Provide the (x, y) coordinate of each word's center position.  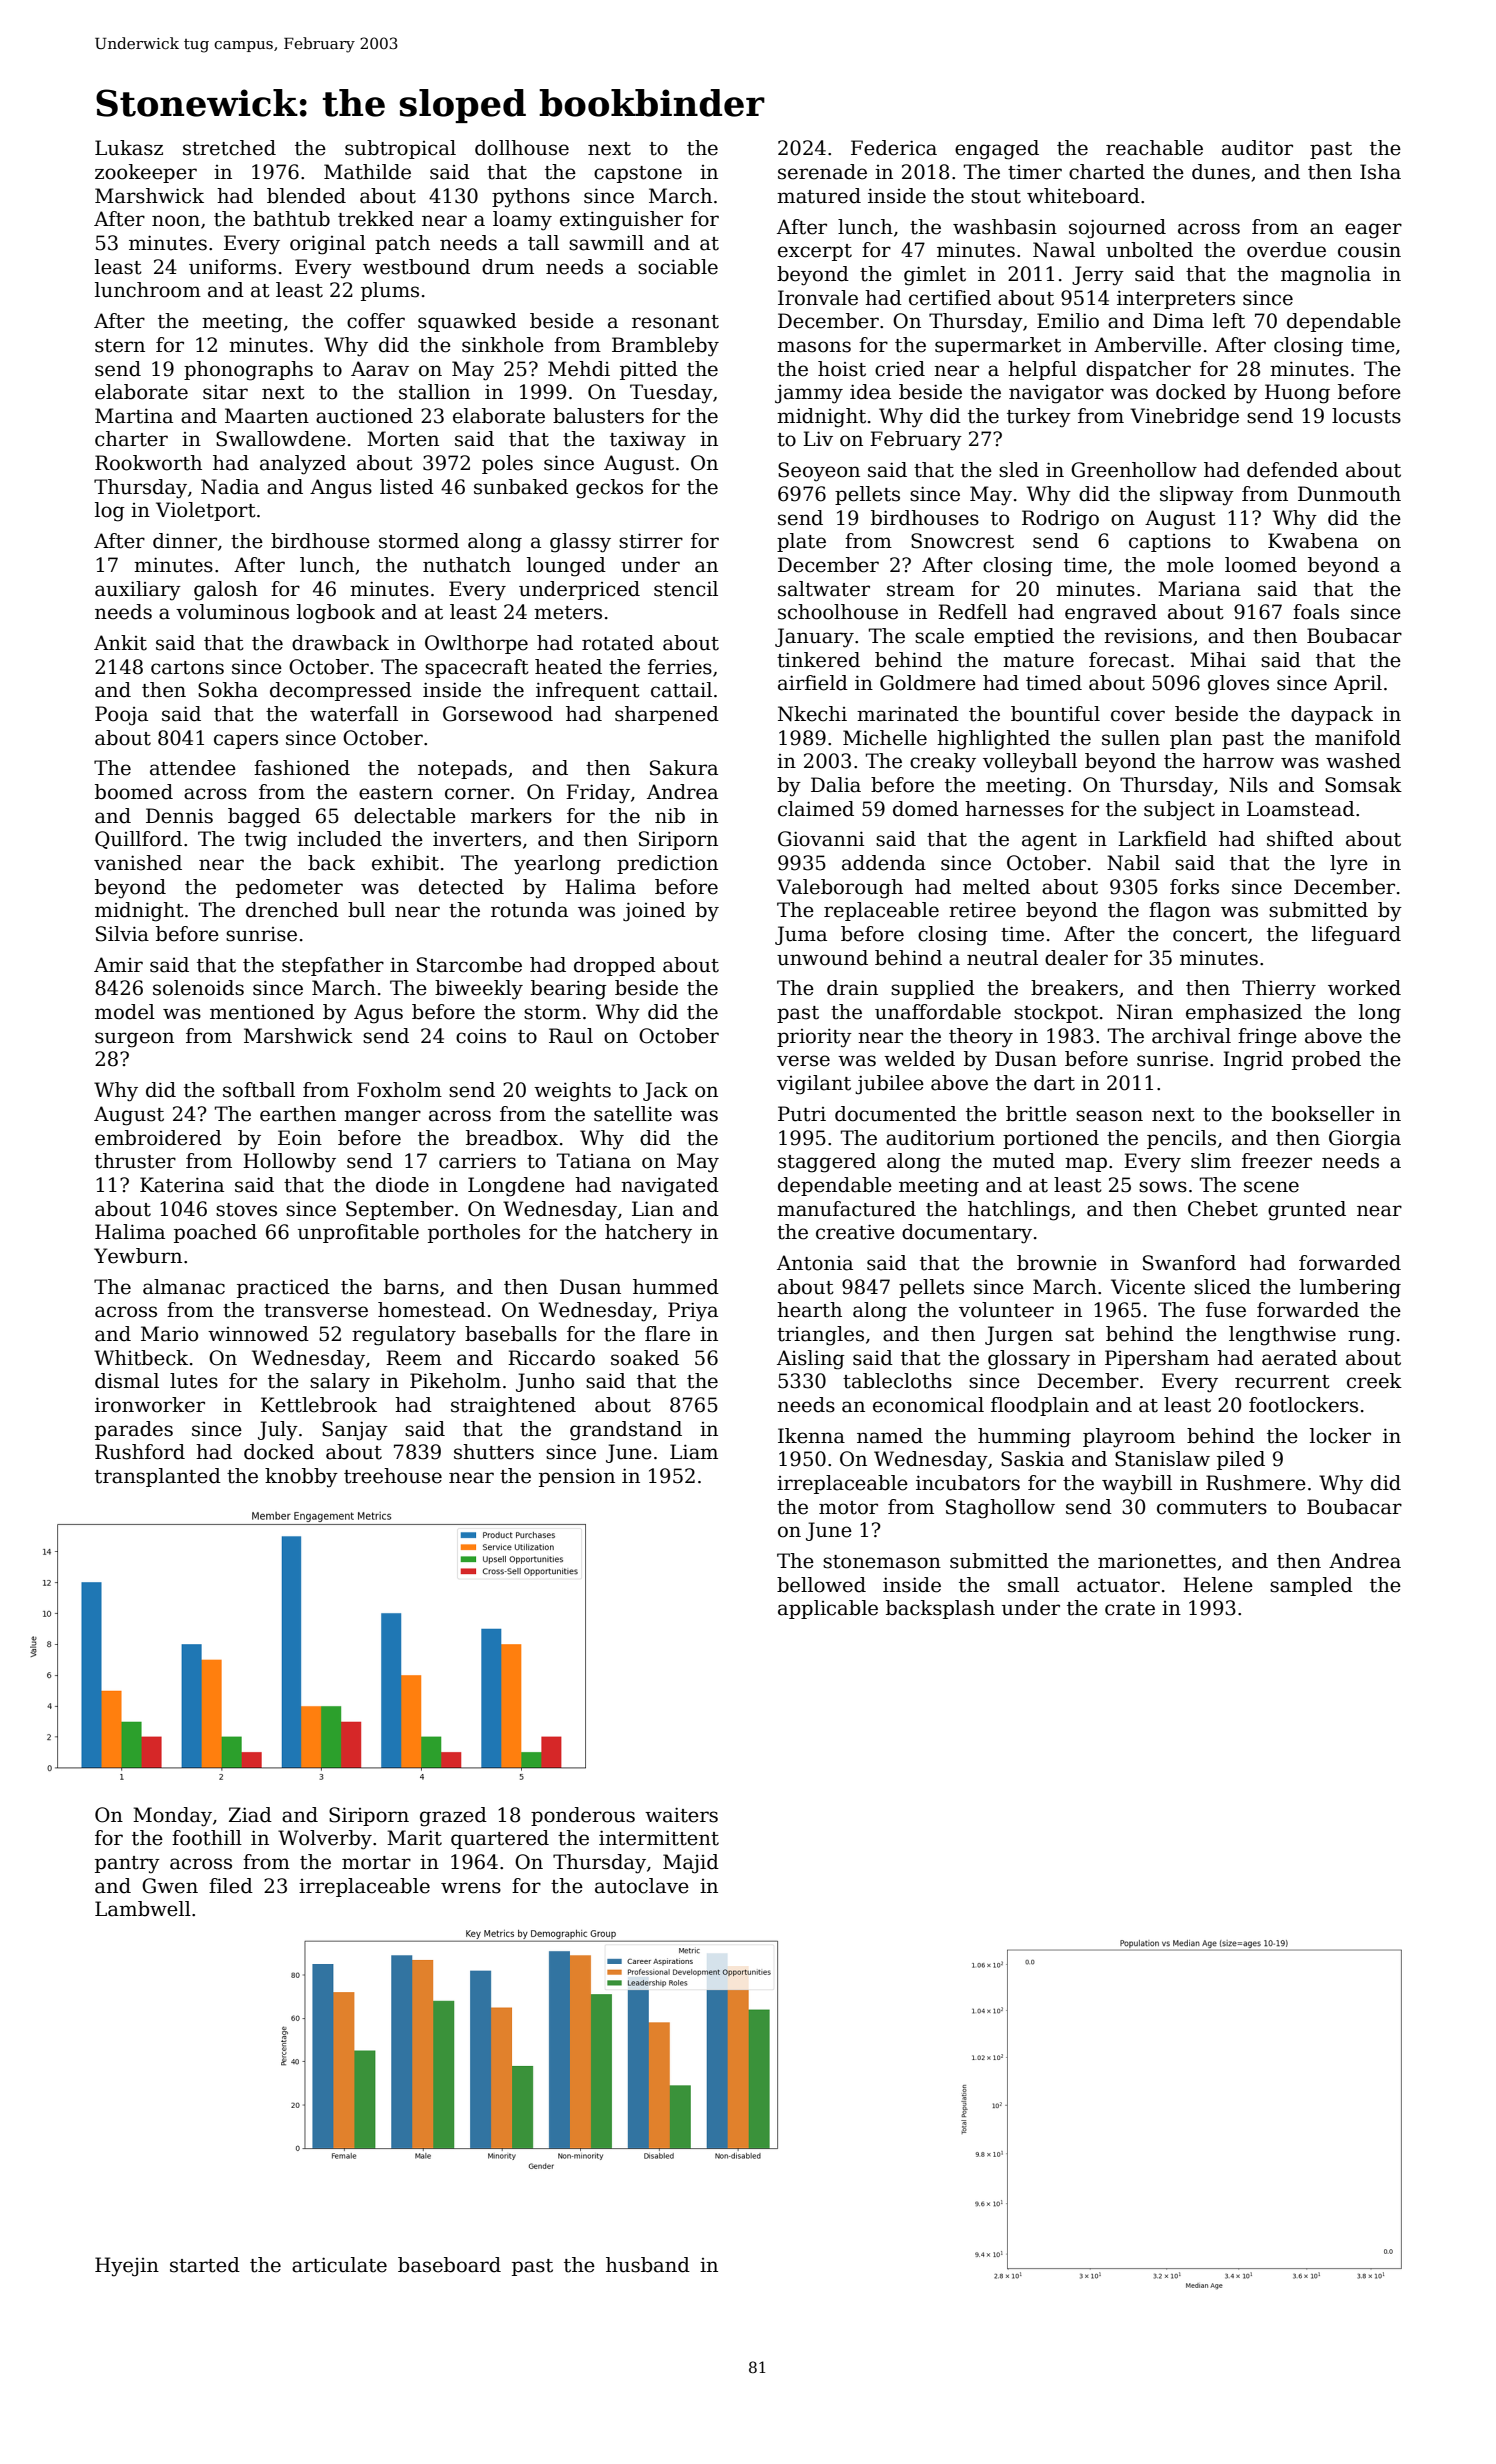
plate (801, 542)
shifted (1300, 839)
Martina (134, 416)
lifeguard (1356, 936)
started (205, 2265)
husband (648, 2265)
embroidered (158, 1138)
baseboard (449, 2265)
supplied (933, 989)
